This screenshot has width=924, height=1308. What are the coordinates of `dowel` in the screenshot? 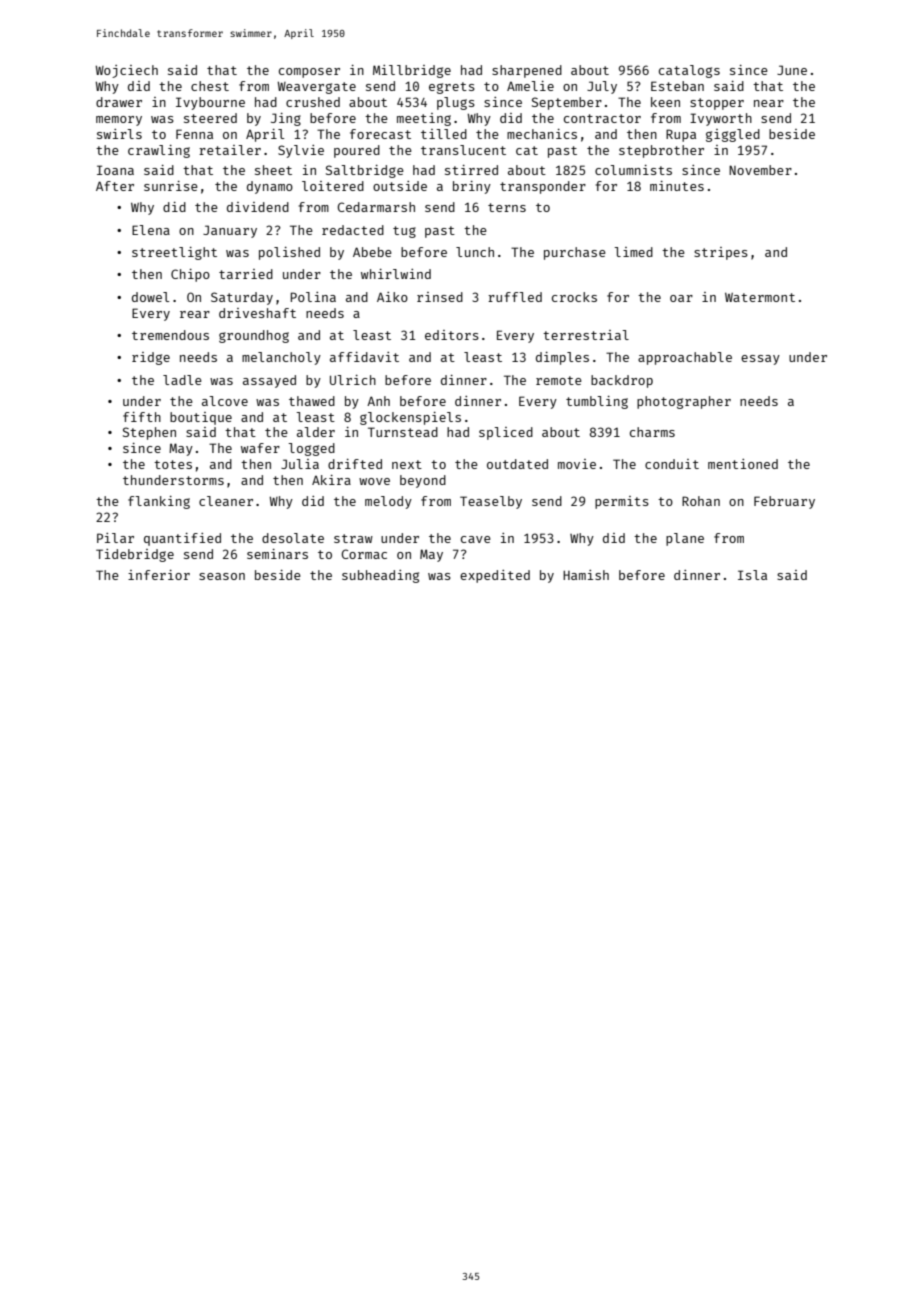 It's located at (150, 297).
